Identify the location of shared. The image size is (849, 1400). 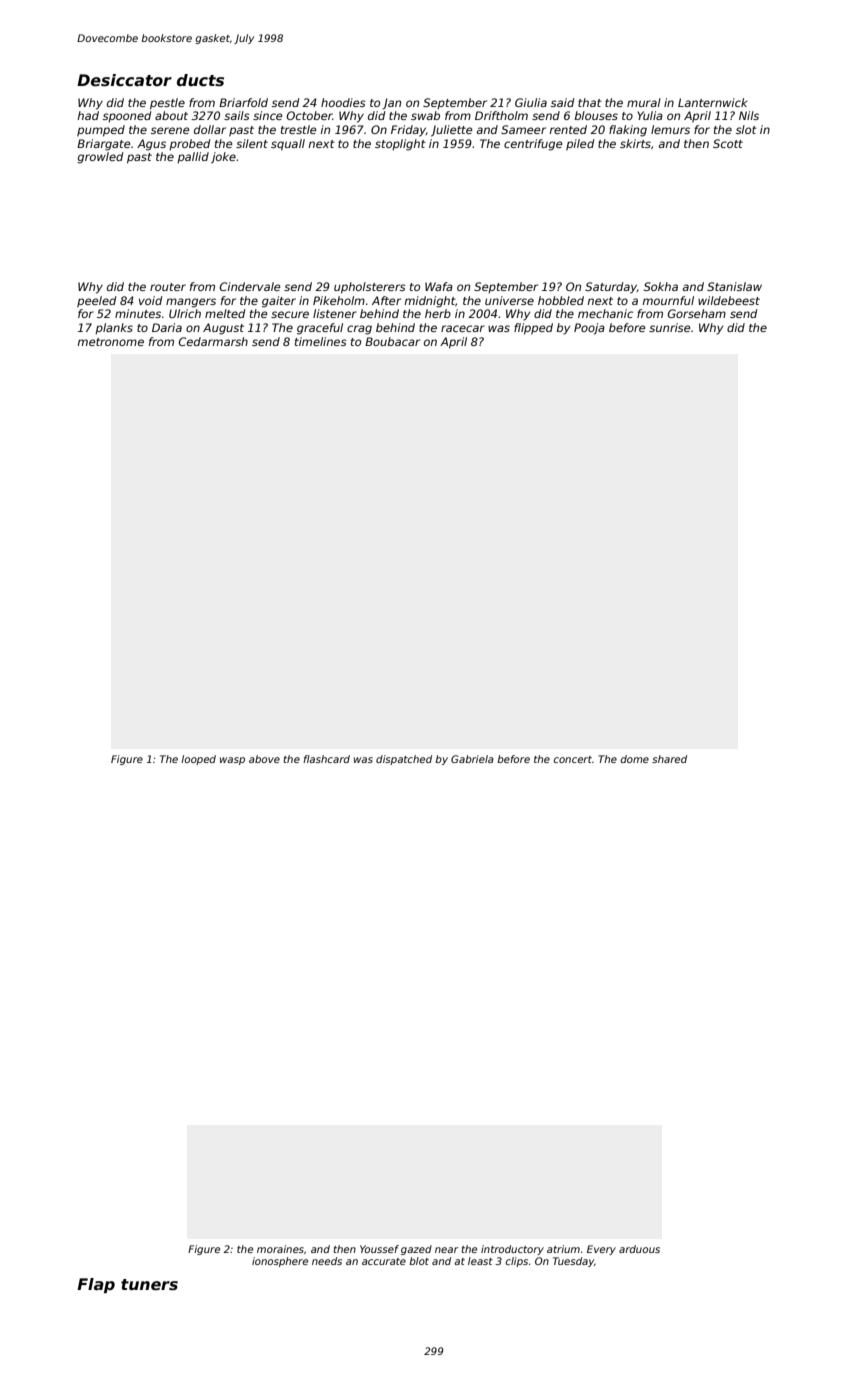
(669, 759).
